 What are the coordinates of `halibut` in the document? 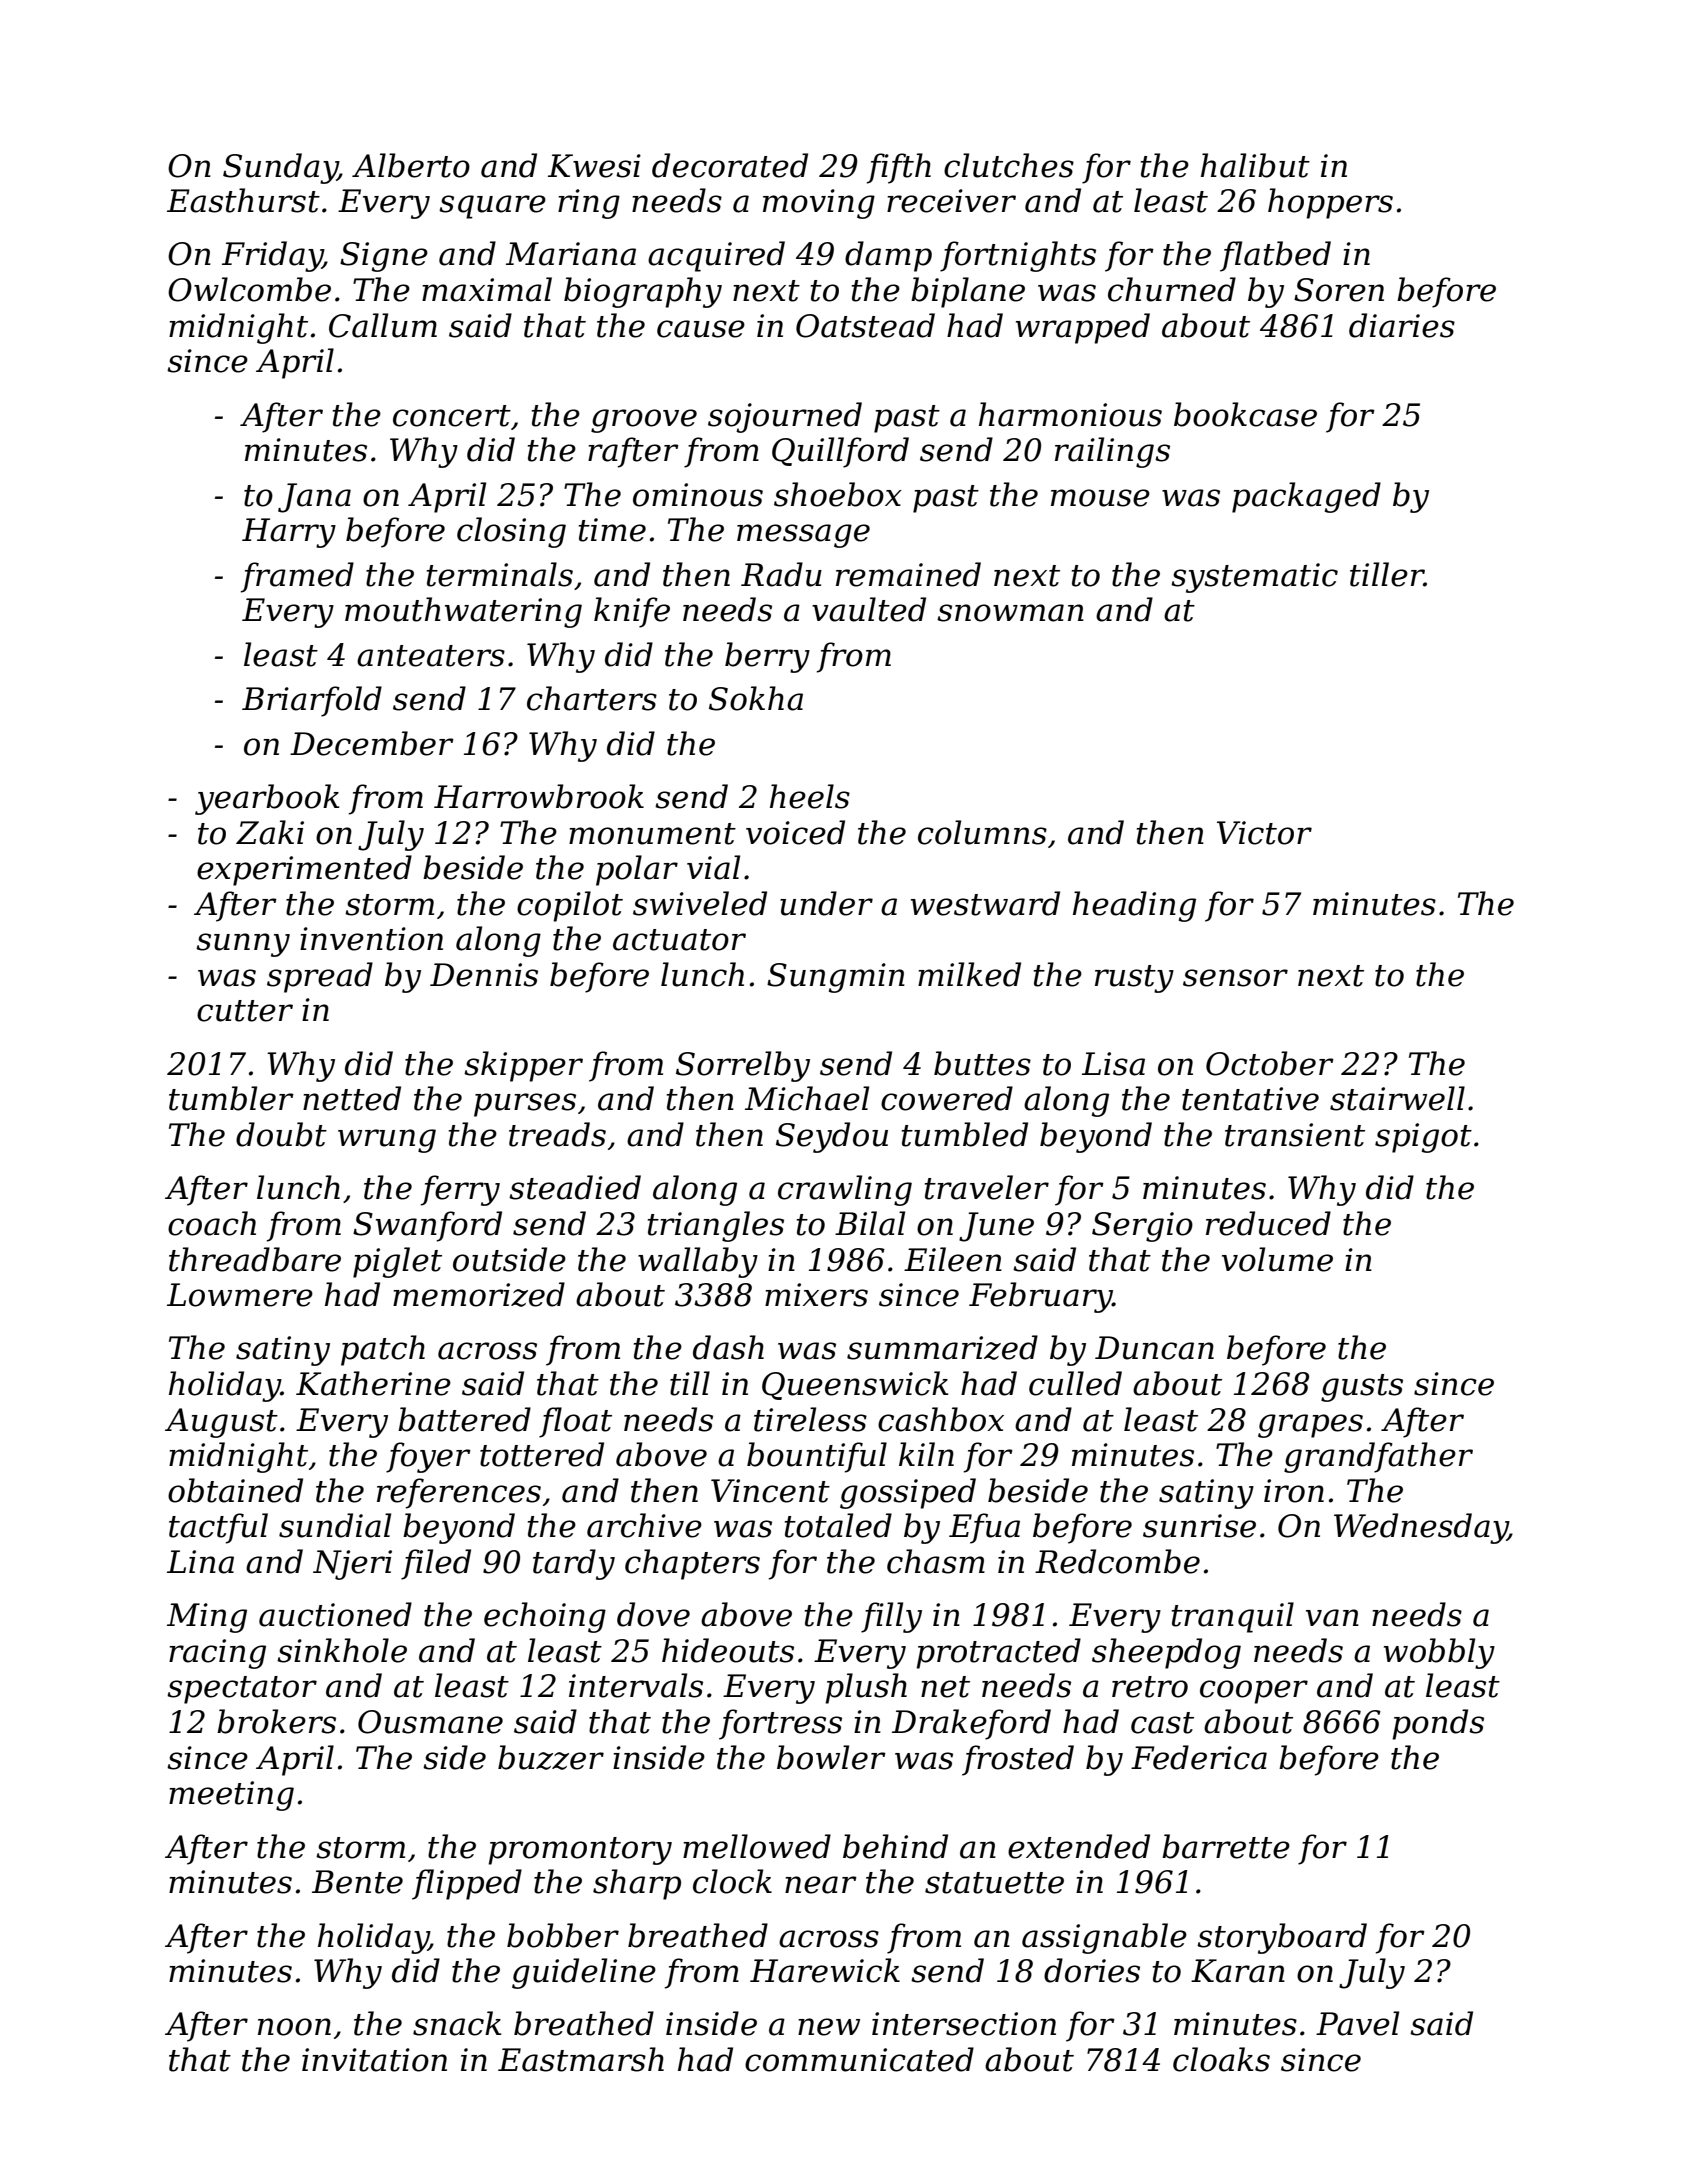 It's located at (1255, 165).
